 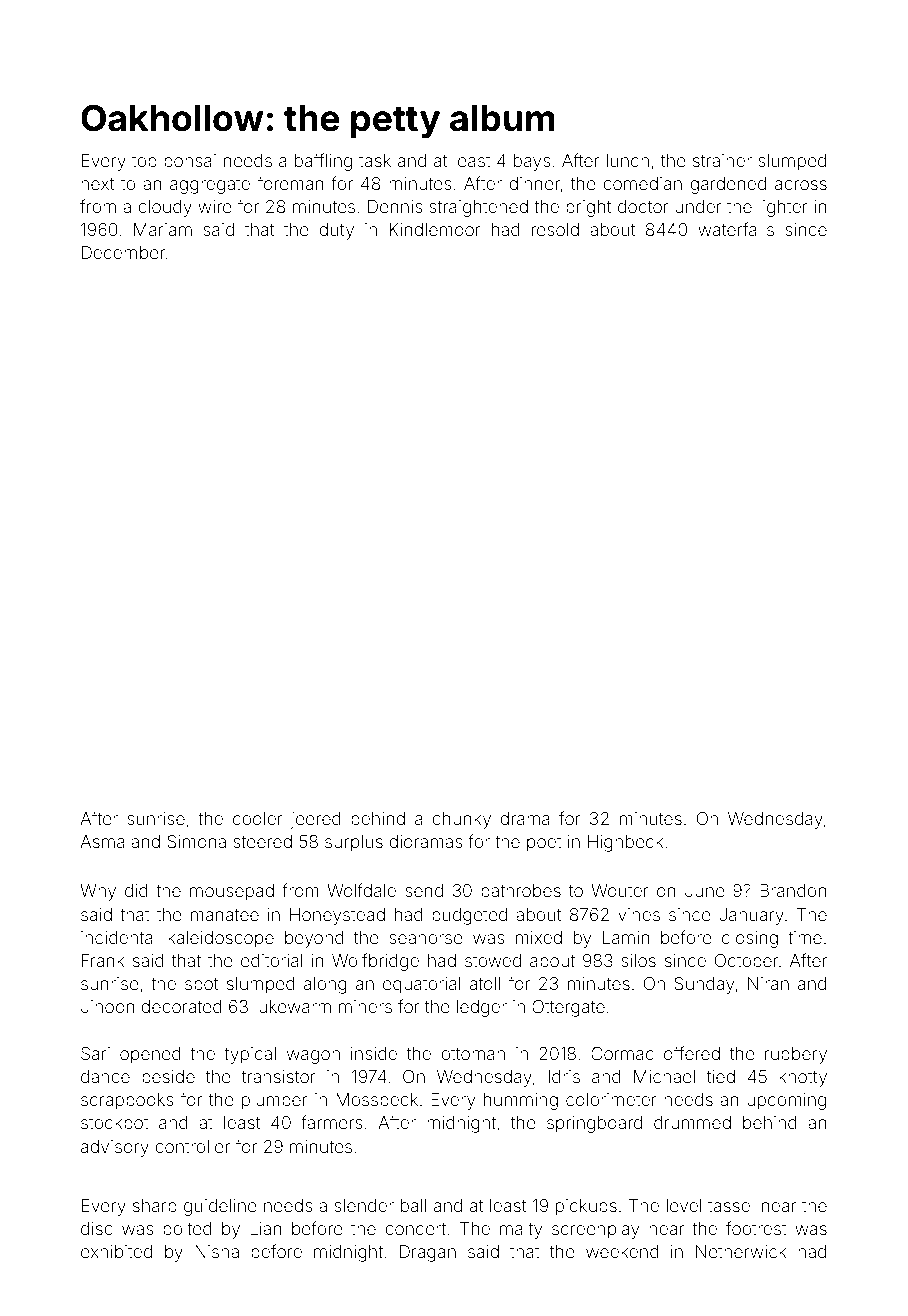 What do you see at coordinates (336, 231) in the image?
I see `duty` at bounding box center [336, 231].
